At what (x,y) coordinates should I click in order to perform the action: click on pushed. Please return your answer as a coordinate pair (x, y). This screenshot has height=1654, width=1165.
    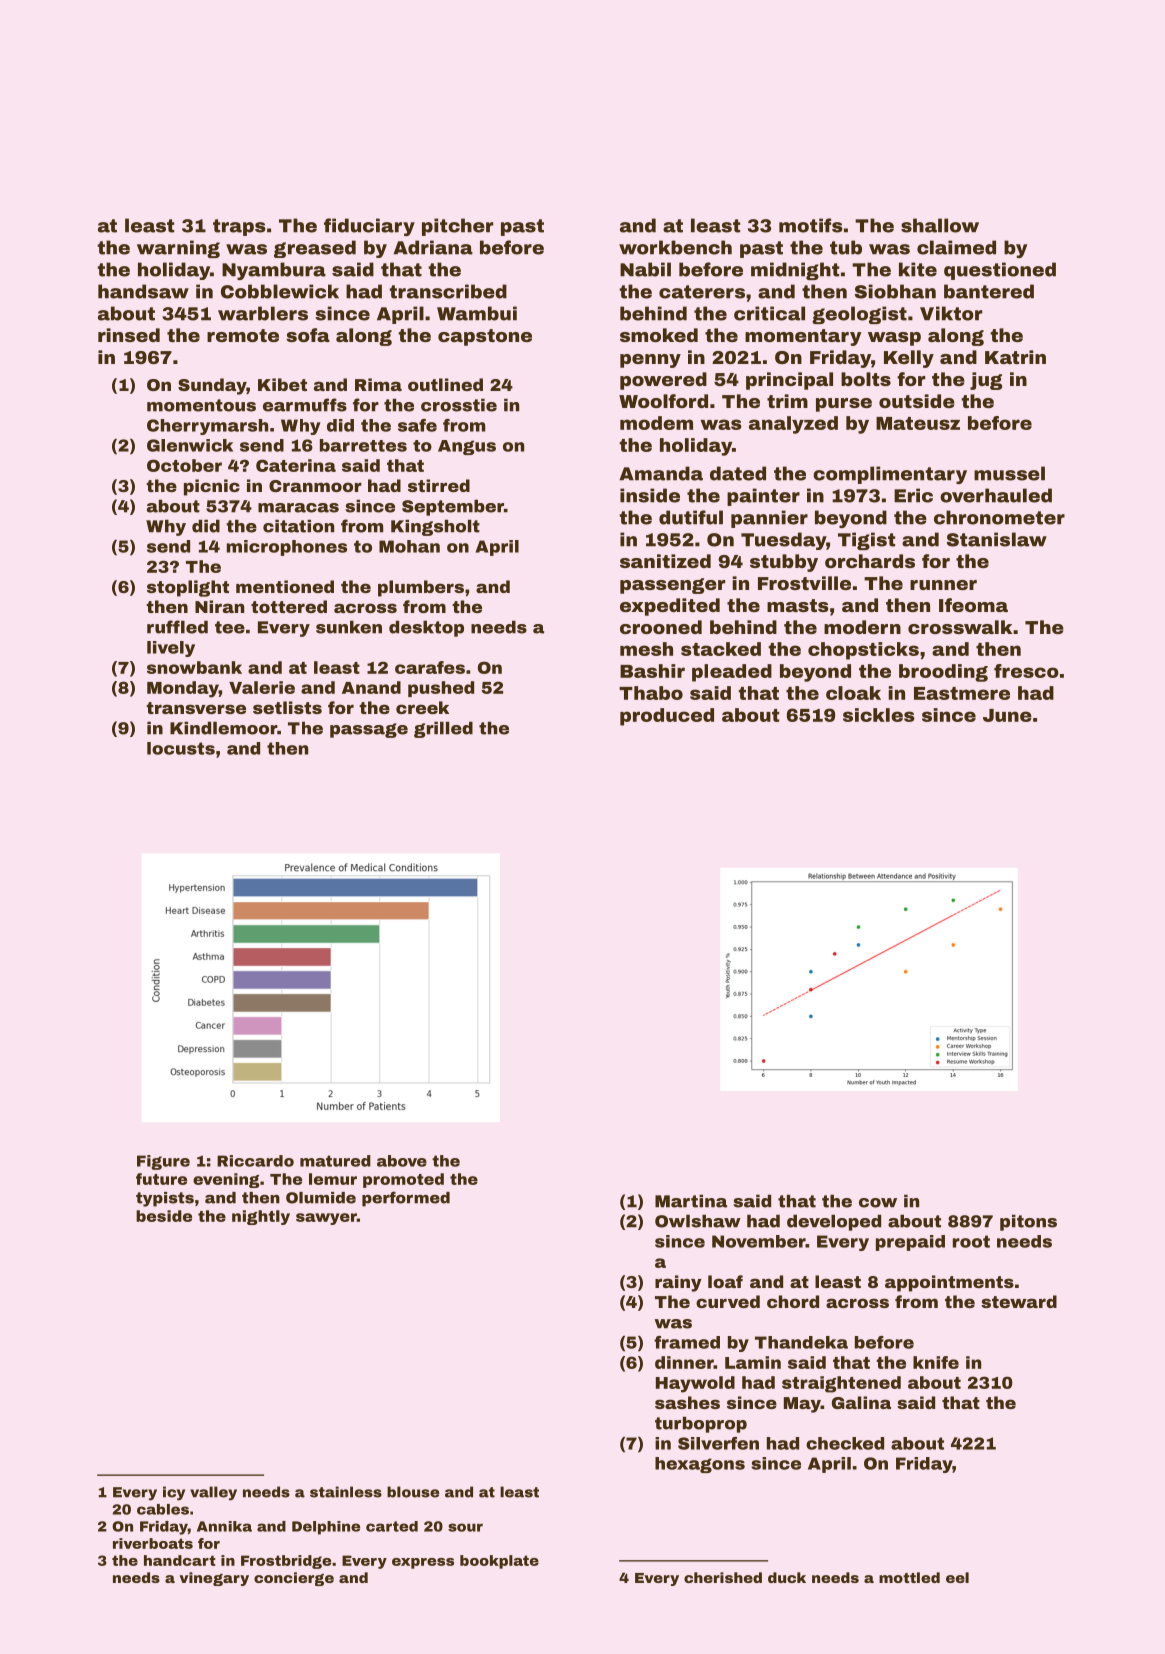
    Looking at the image, I should click on (441, 689).
